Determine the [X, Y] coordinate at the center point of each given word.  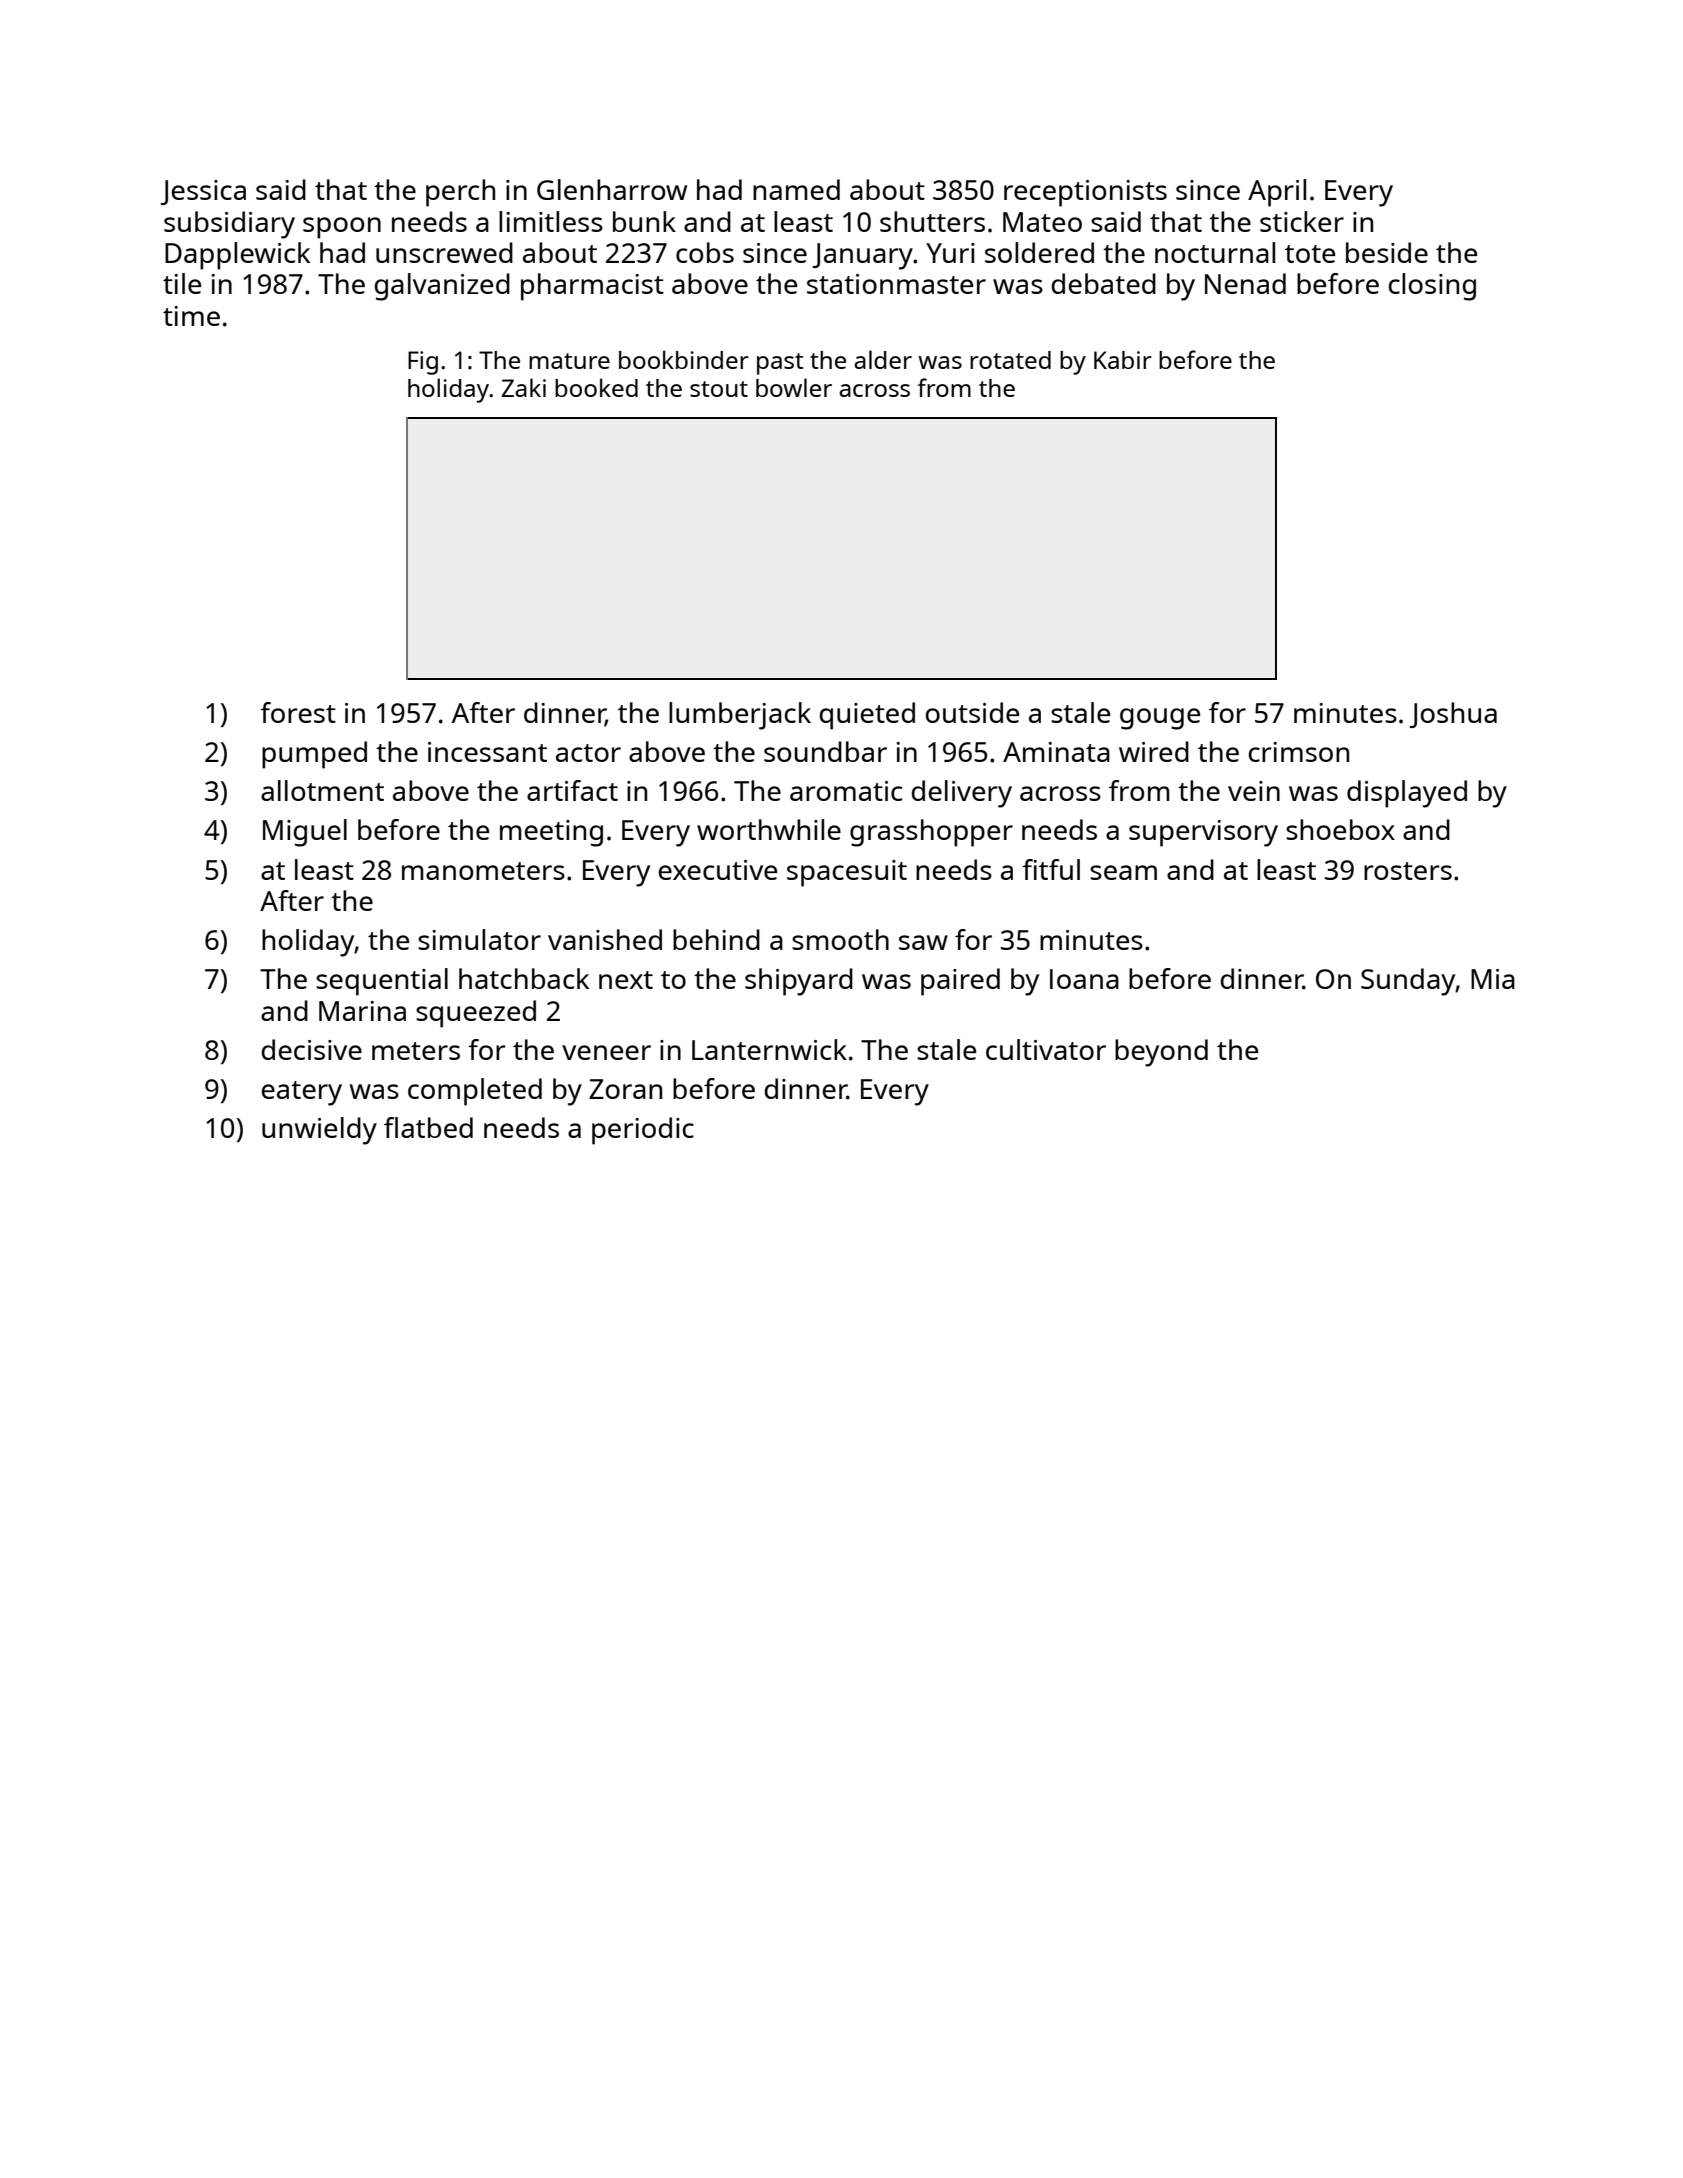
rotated [1010, 360]
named [796, 189]
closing [1432, 287]
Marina [362, 1011]
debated [1104, 283]
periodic [643, 1131]
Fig [423, 363]
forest [298, 712]
